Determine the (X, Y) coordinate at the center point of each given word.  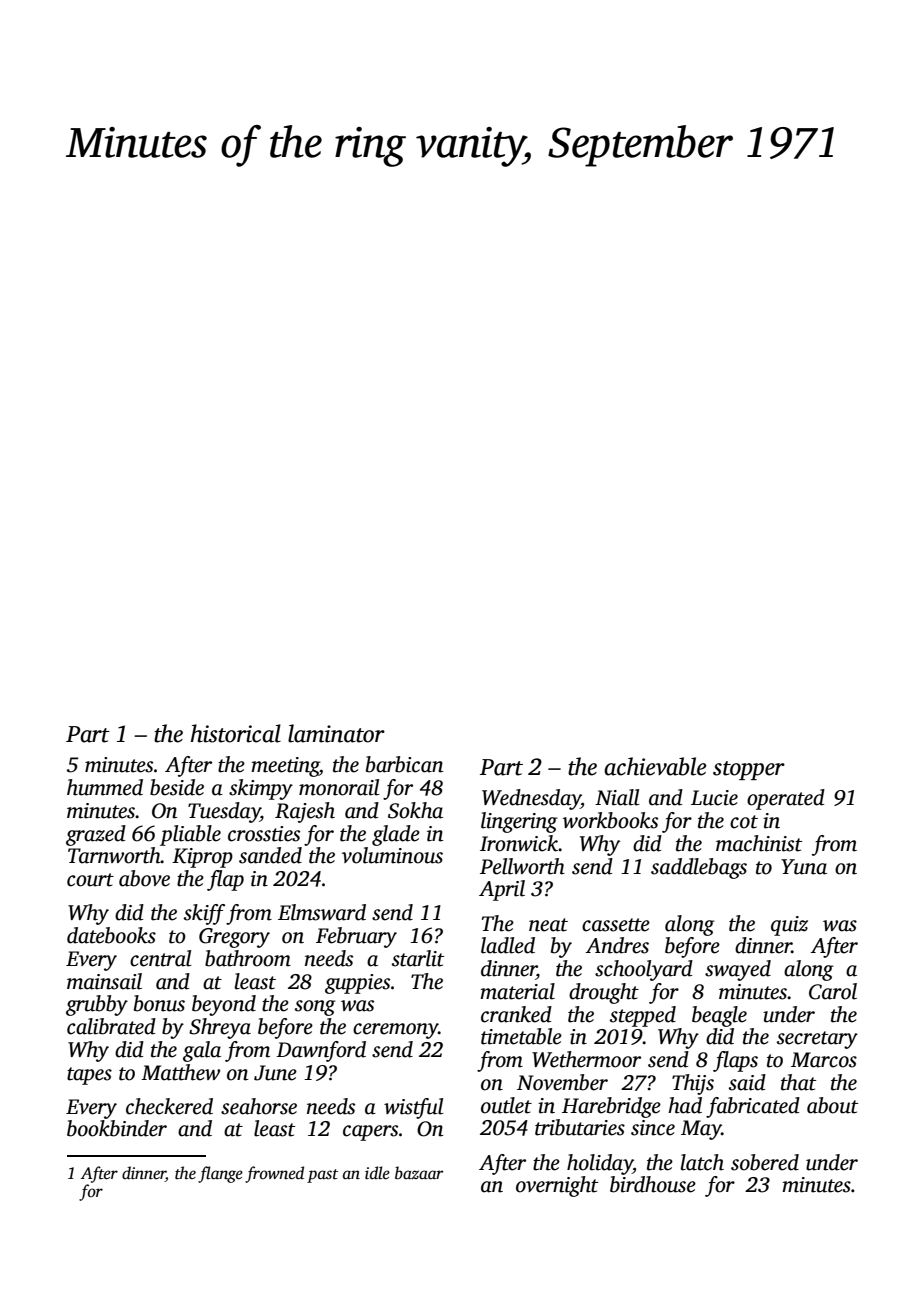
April (502, 890)
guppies (357, 984)
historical (236, 733)
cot (744, 822)
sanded (270, 855)
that (798, 1082)
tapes (89, 1076)
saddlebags (699, 868)
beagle (719, 1016)
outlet (506, 1105)
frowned (274, 1174)
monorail (339, 787)
